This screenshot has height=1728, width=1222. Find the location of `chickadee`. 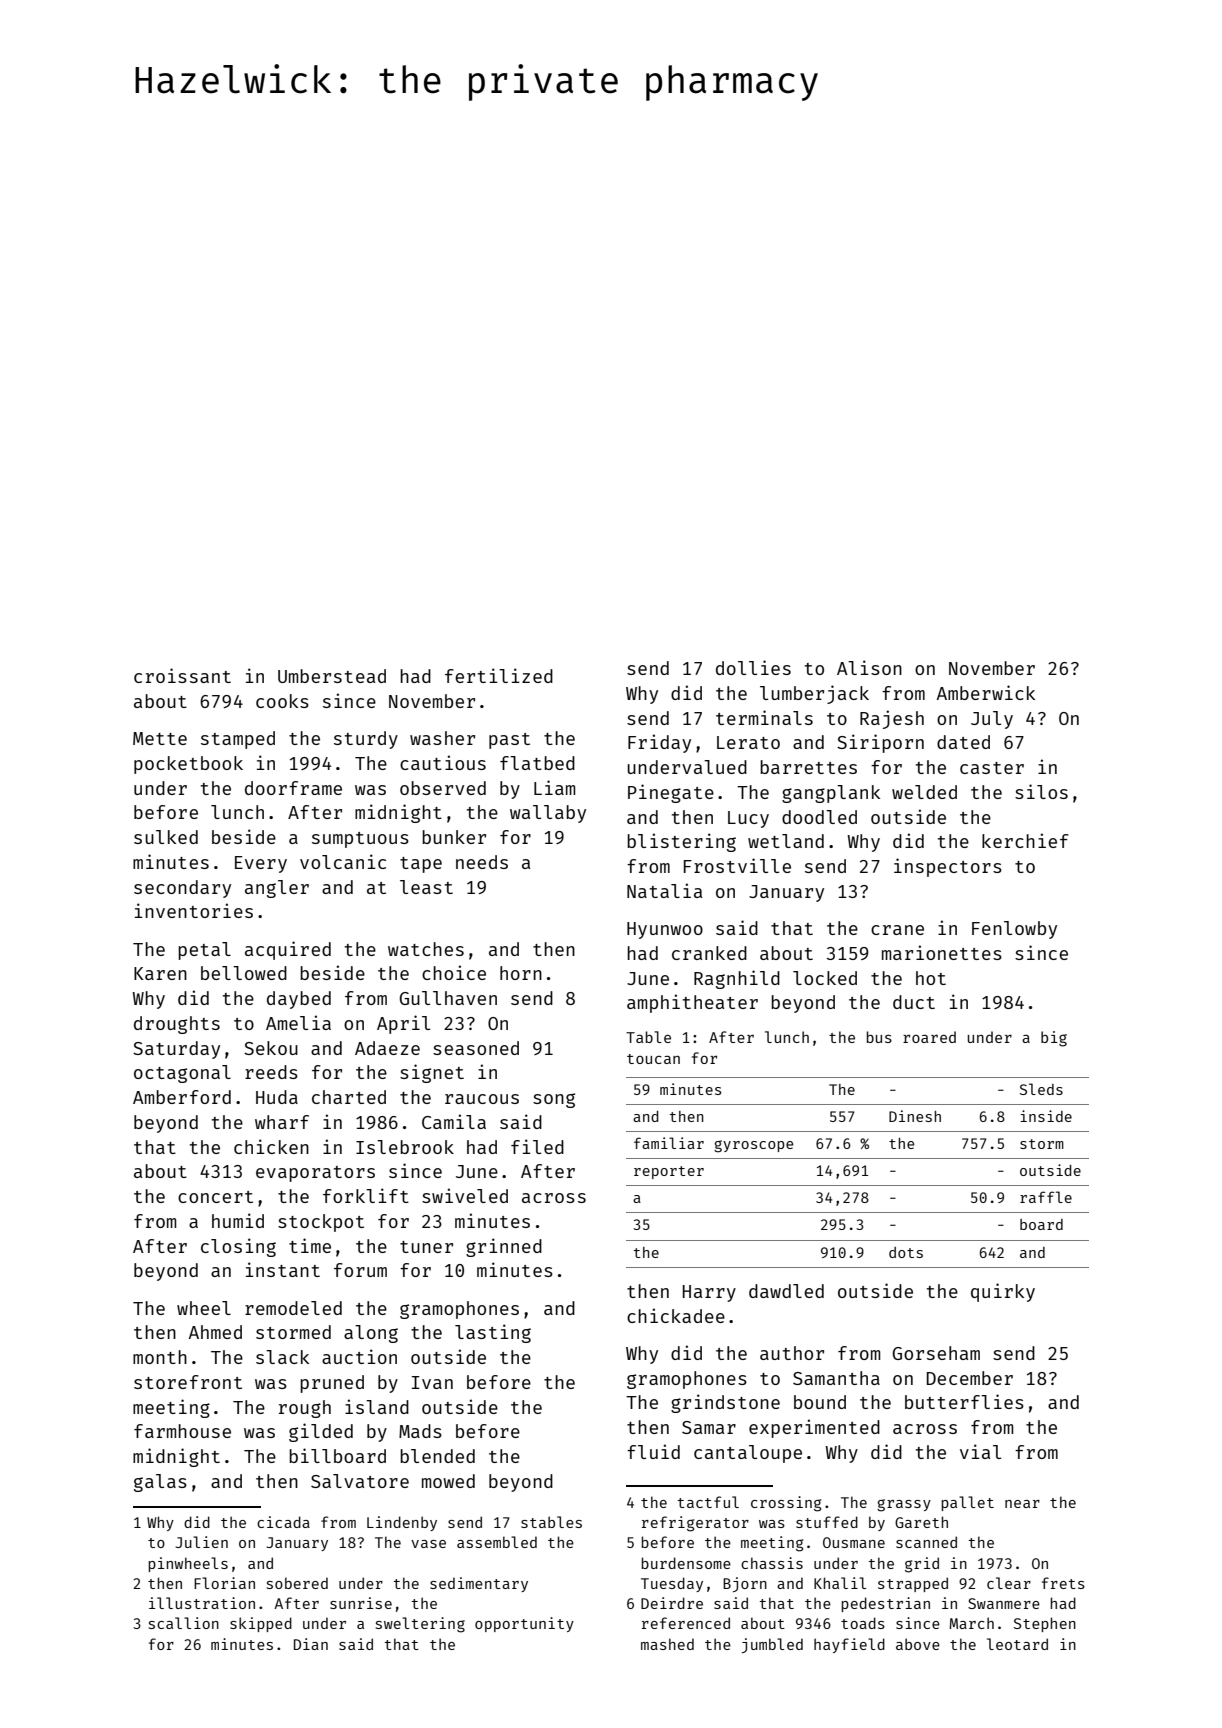

chickadee is located at coordinates (676, 1315).
